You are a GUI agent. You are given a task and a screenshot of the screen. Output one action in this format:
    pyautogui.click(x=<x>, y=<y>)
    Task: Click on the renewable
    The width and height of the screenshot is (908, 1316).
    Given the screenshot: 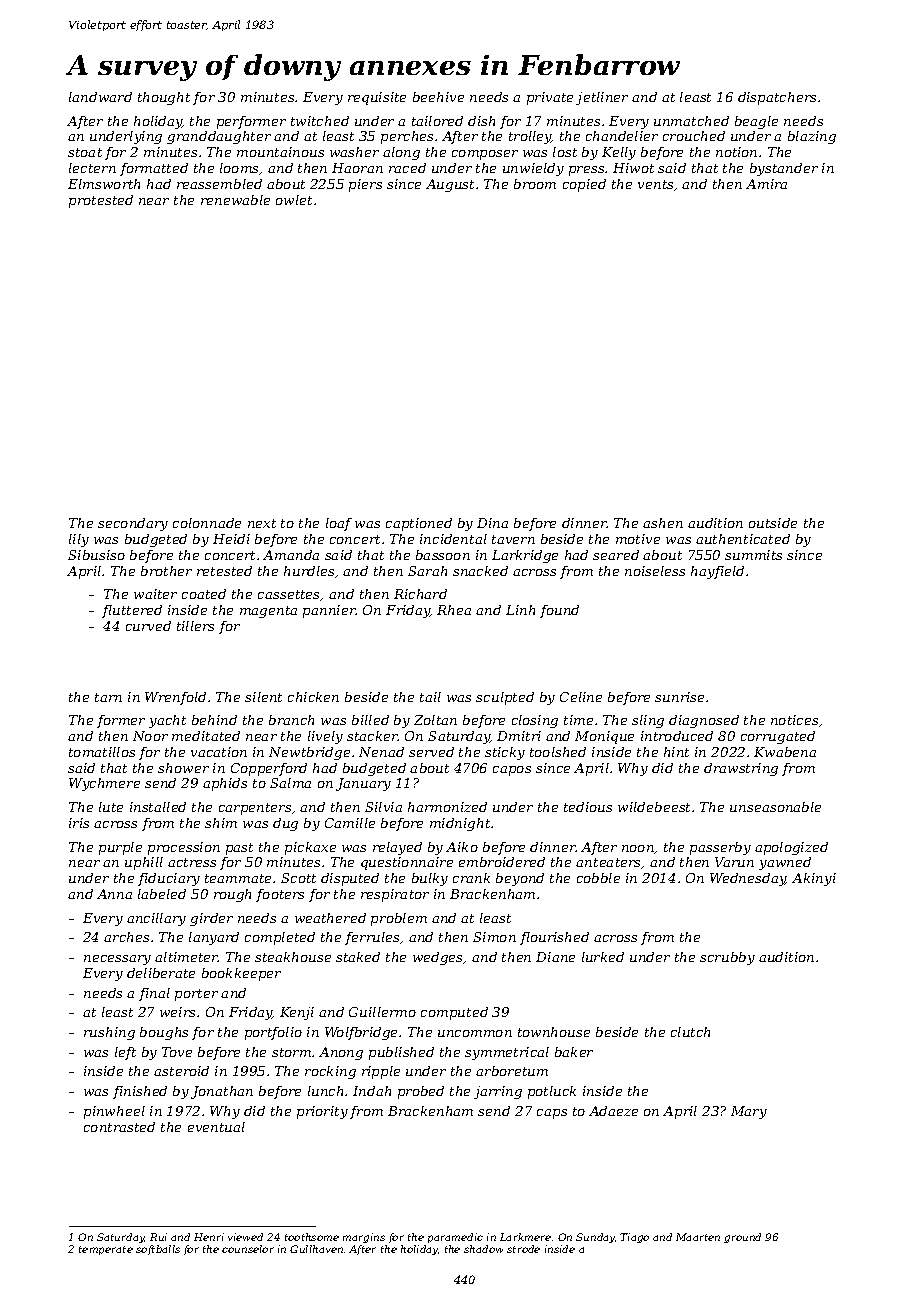 What is the action you would take?
    pyautogui.click(x=235, y=200)
